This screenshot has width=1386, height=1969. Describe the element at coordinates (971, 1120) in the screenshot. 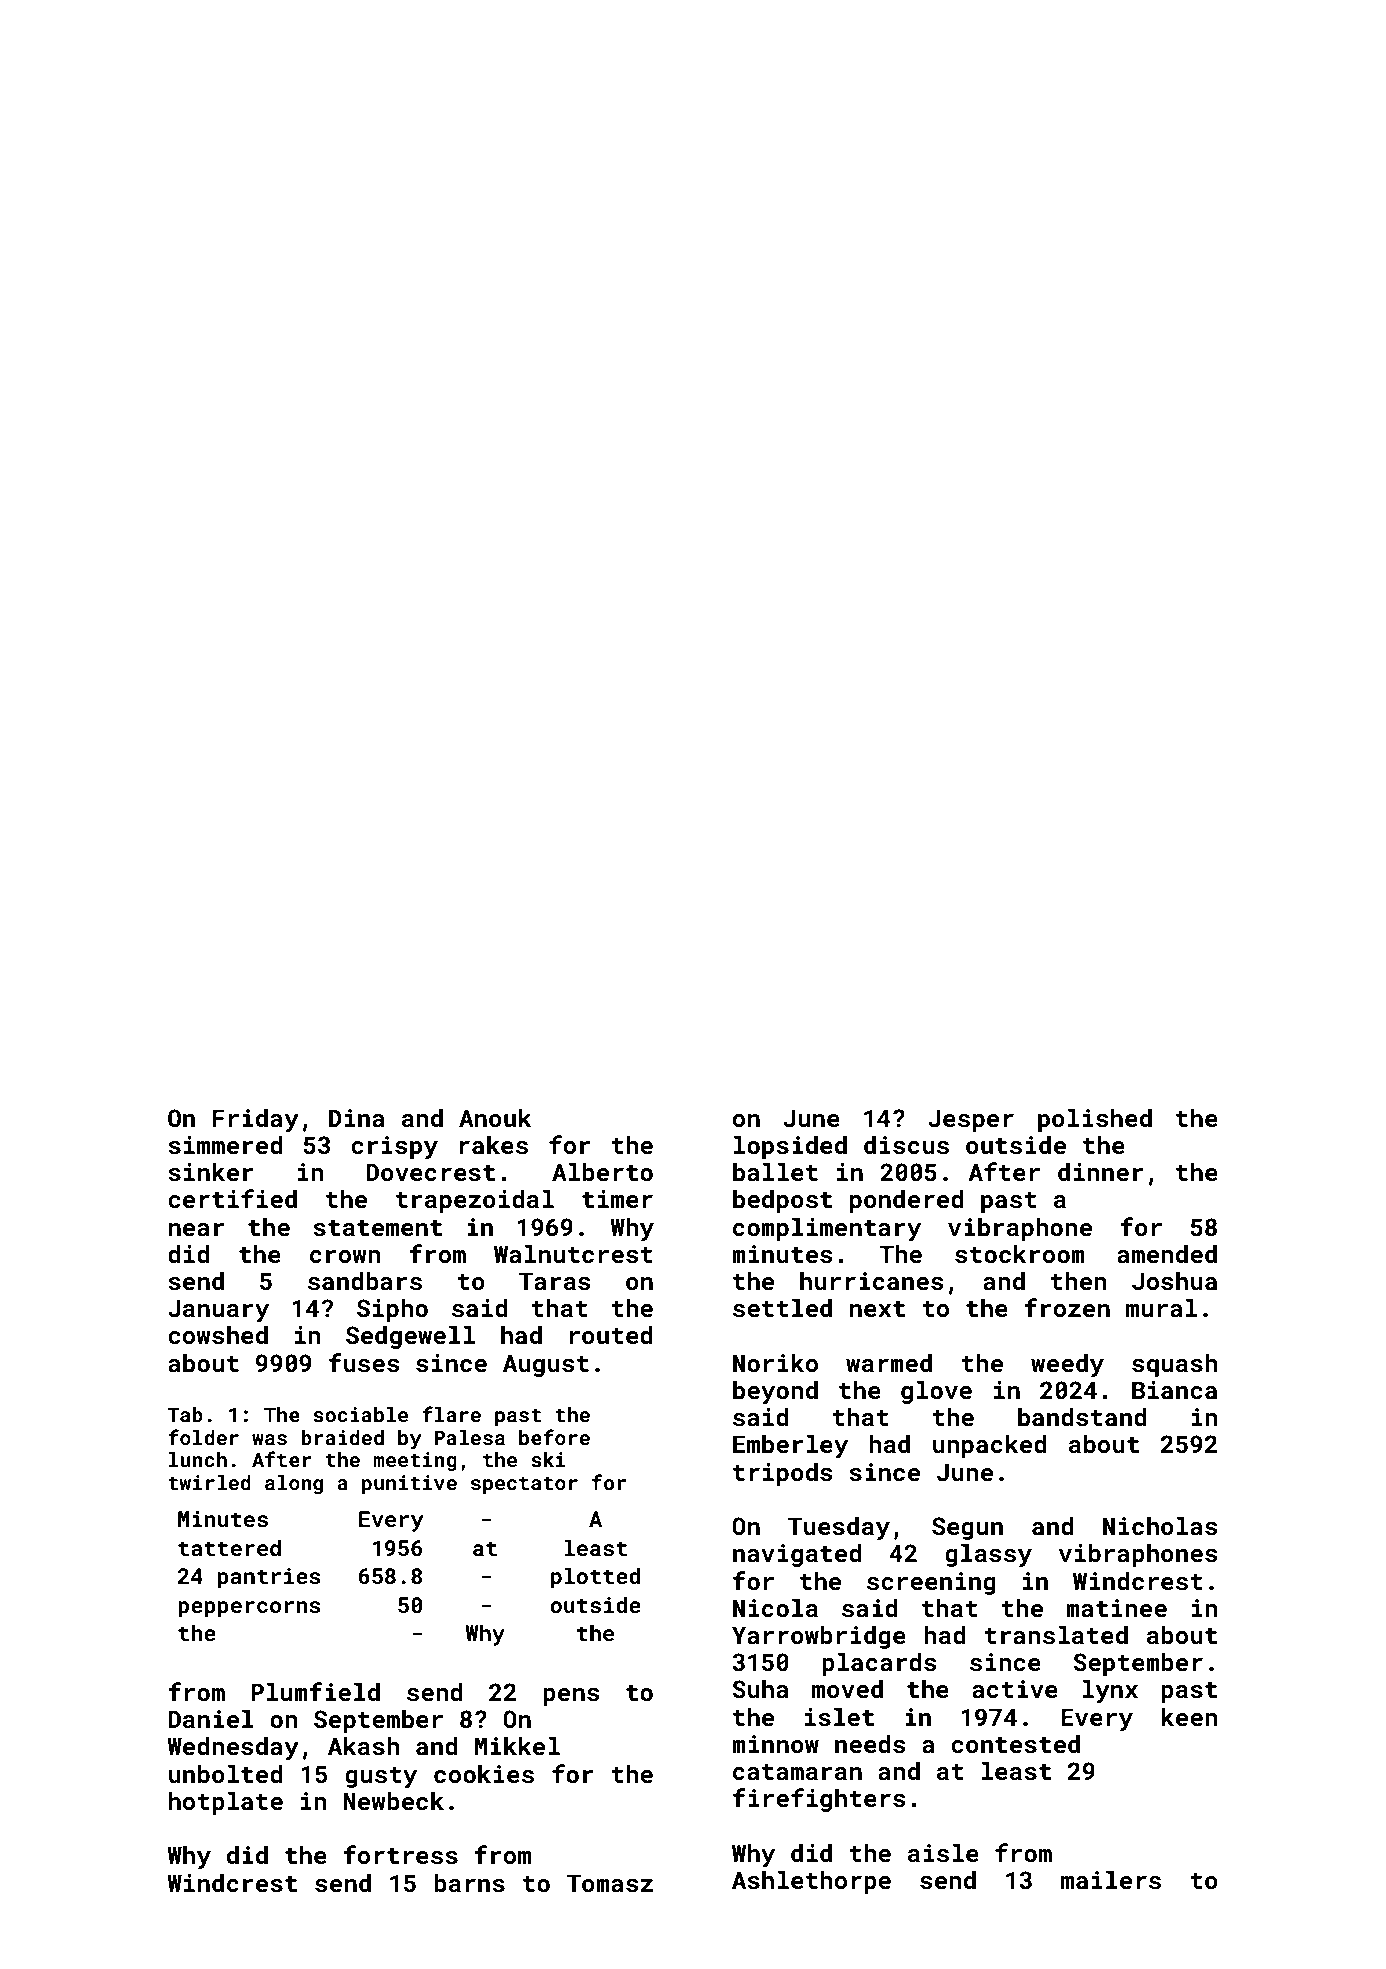

I see `Jesper` at that location.
